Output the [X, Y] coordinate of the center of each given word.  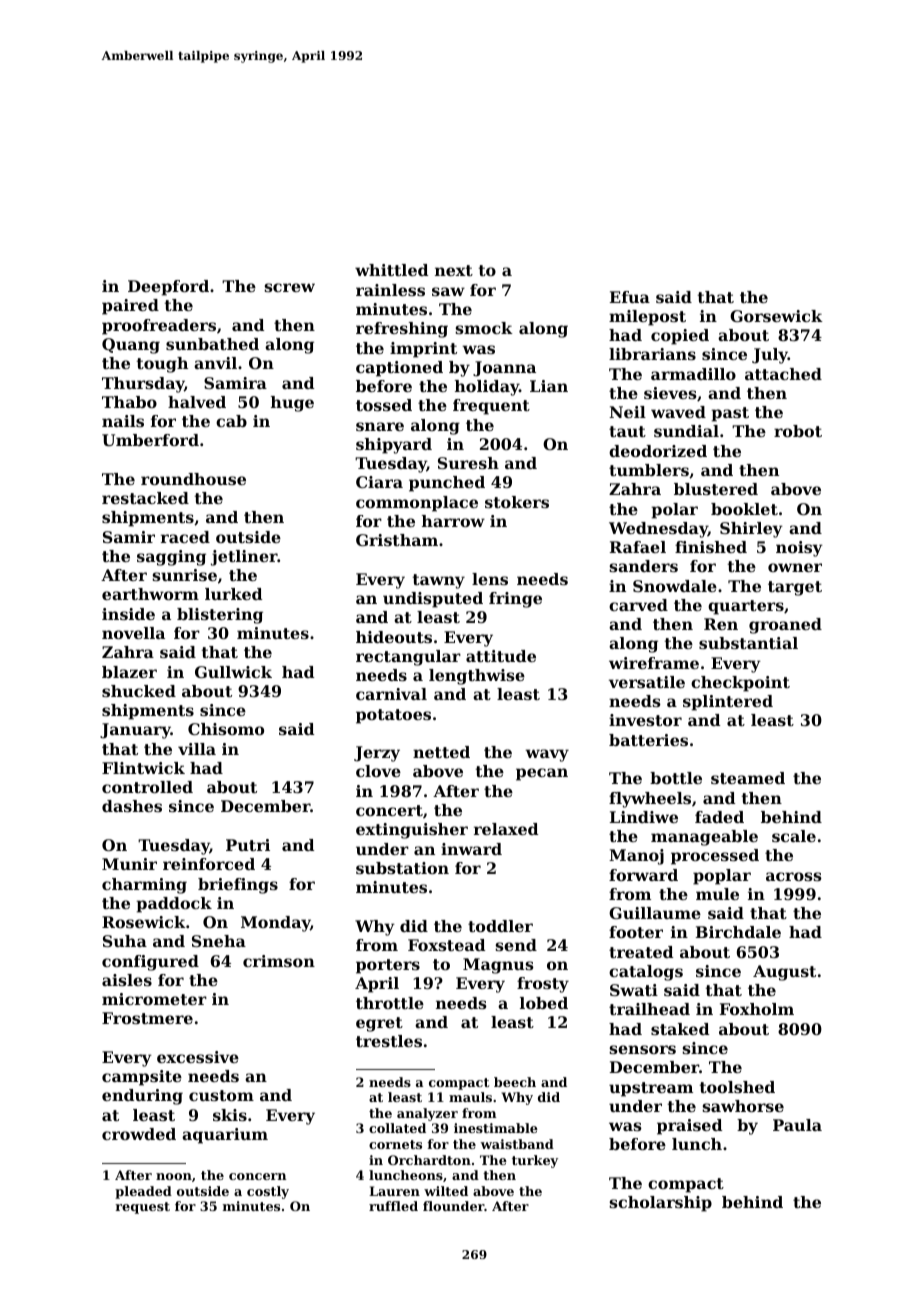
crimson [279, 961]
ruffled [393, 1206]
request [142, 1208]
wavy [547, 755]
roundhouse [193, 479]
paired [130, 307]
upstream [651, 1089]
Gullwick [233, 672]
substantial [748, 643]
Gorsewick [776, 316]
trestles [389, 1041]
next [454, 270]
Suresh [468, 463]
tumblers [649, 470]
